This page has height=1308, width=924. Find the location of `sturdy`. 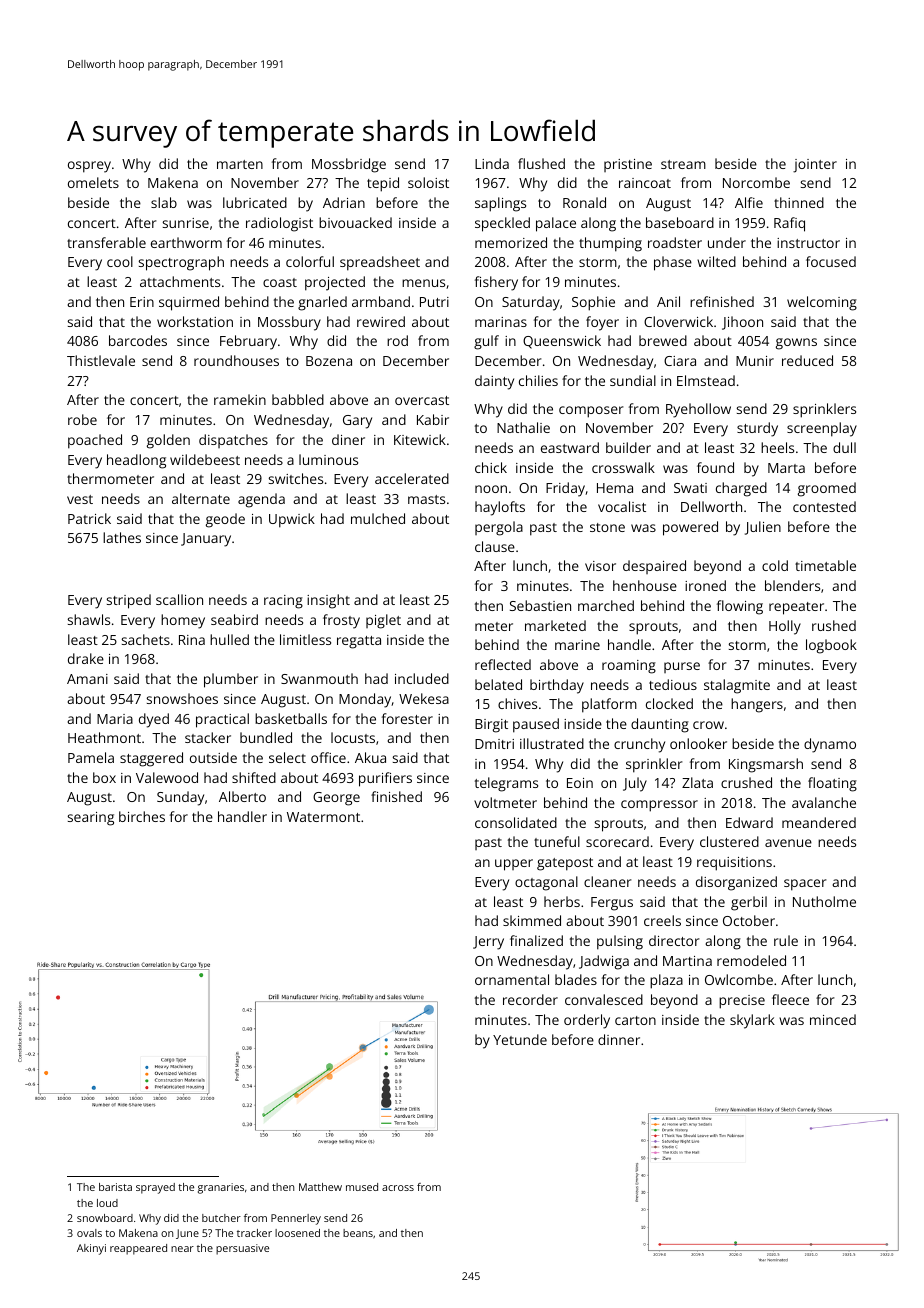

sturdy is located at coordinates (757, 429).
